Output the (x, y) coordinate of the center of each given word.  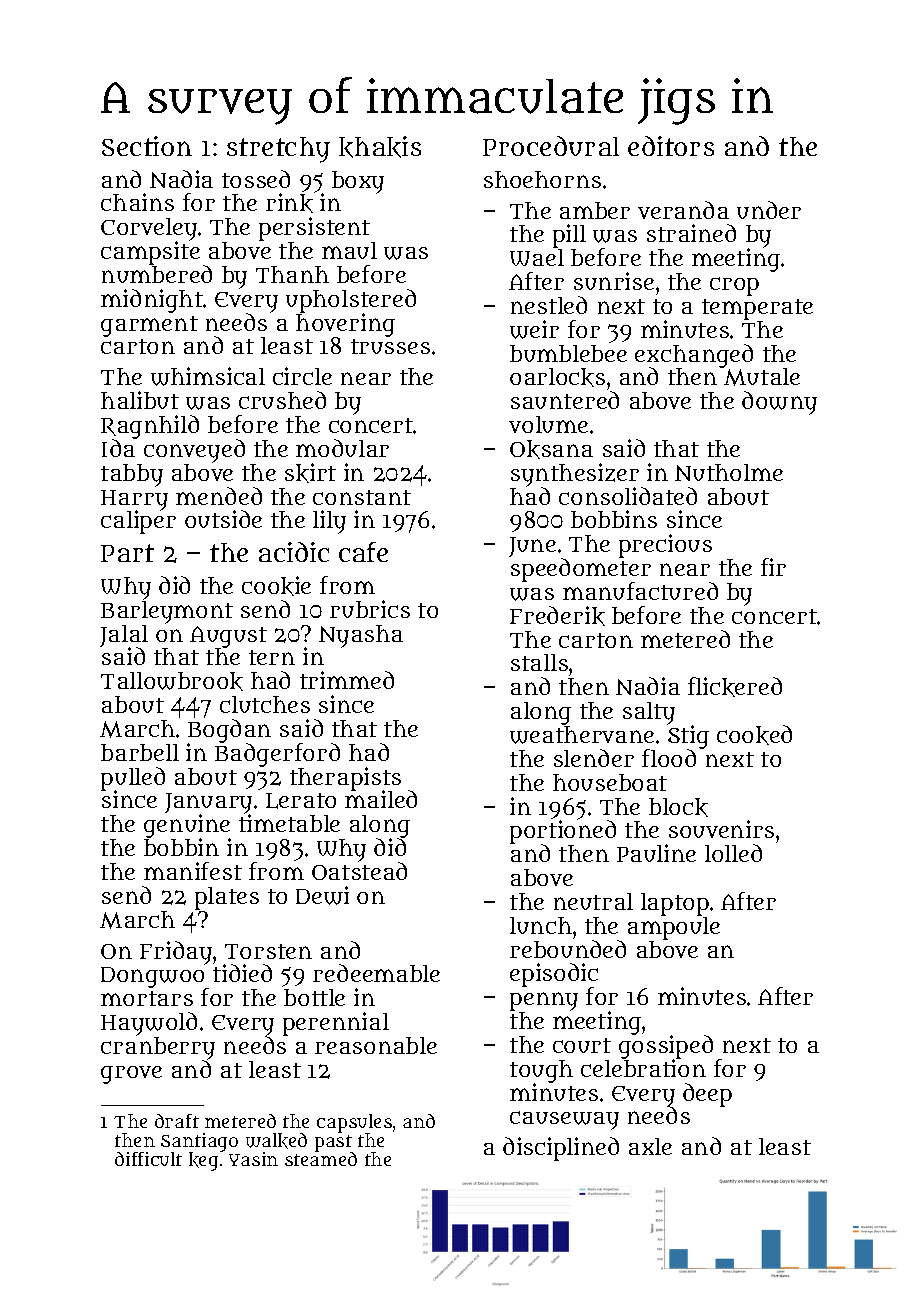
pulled (133, 779)
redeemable (376, 973)
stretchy (278, 150)
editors (671, 146)
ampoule (674, 928)
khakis (380, 147)
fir (773, 567)
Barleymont (167, 612)
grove (131, 1075)
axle (650, 1146)
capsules (354, 1123)
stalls (539, 662)
